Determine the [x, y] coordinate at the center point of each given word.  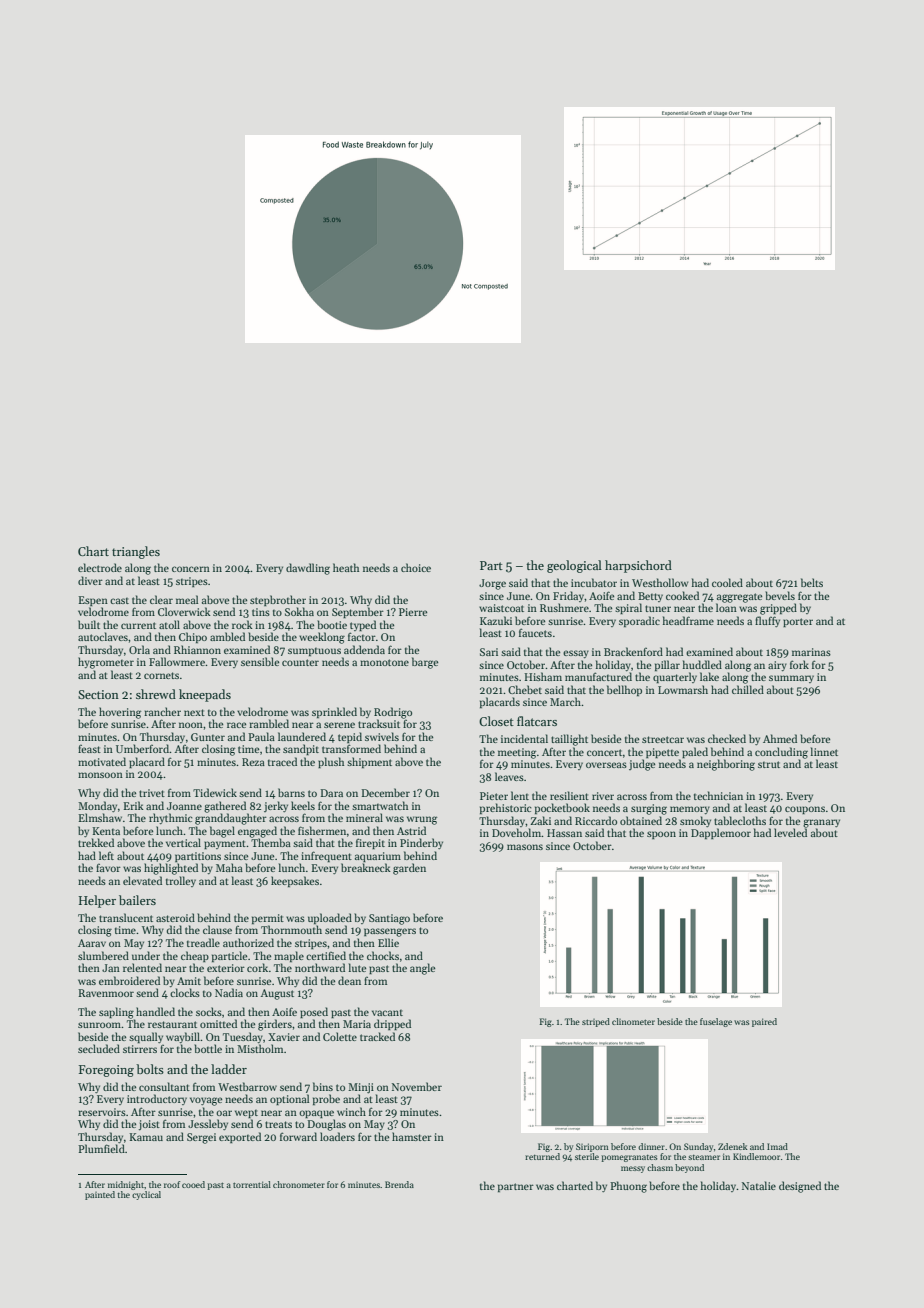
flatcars [537, 721]
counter [300, 662]
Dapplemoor [721, 833]
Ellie [388, 942]
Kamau [146, 1137]
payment [225, 844]
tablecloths [740, 820]
